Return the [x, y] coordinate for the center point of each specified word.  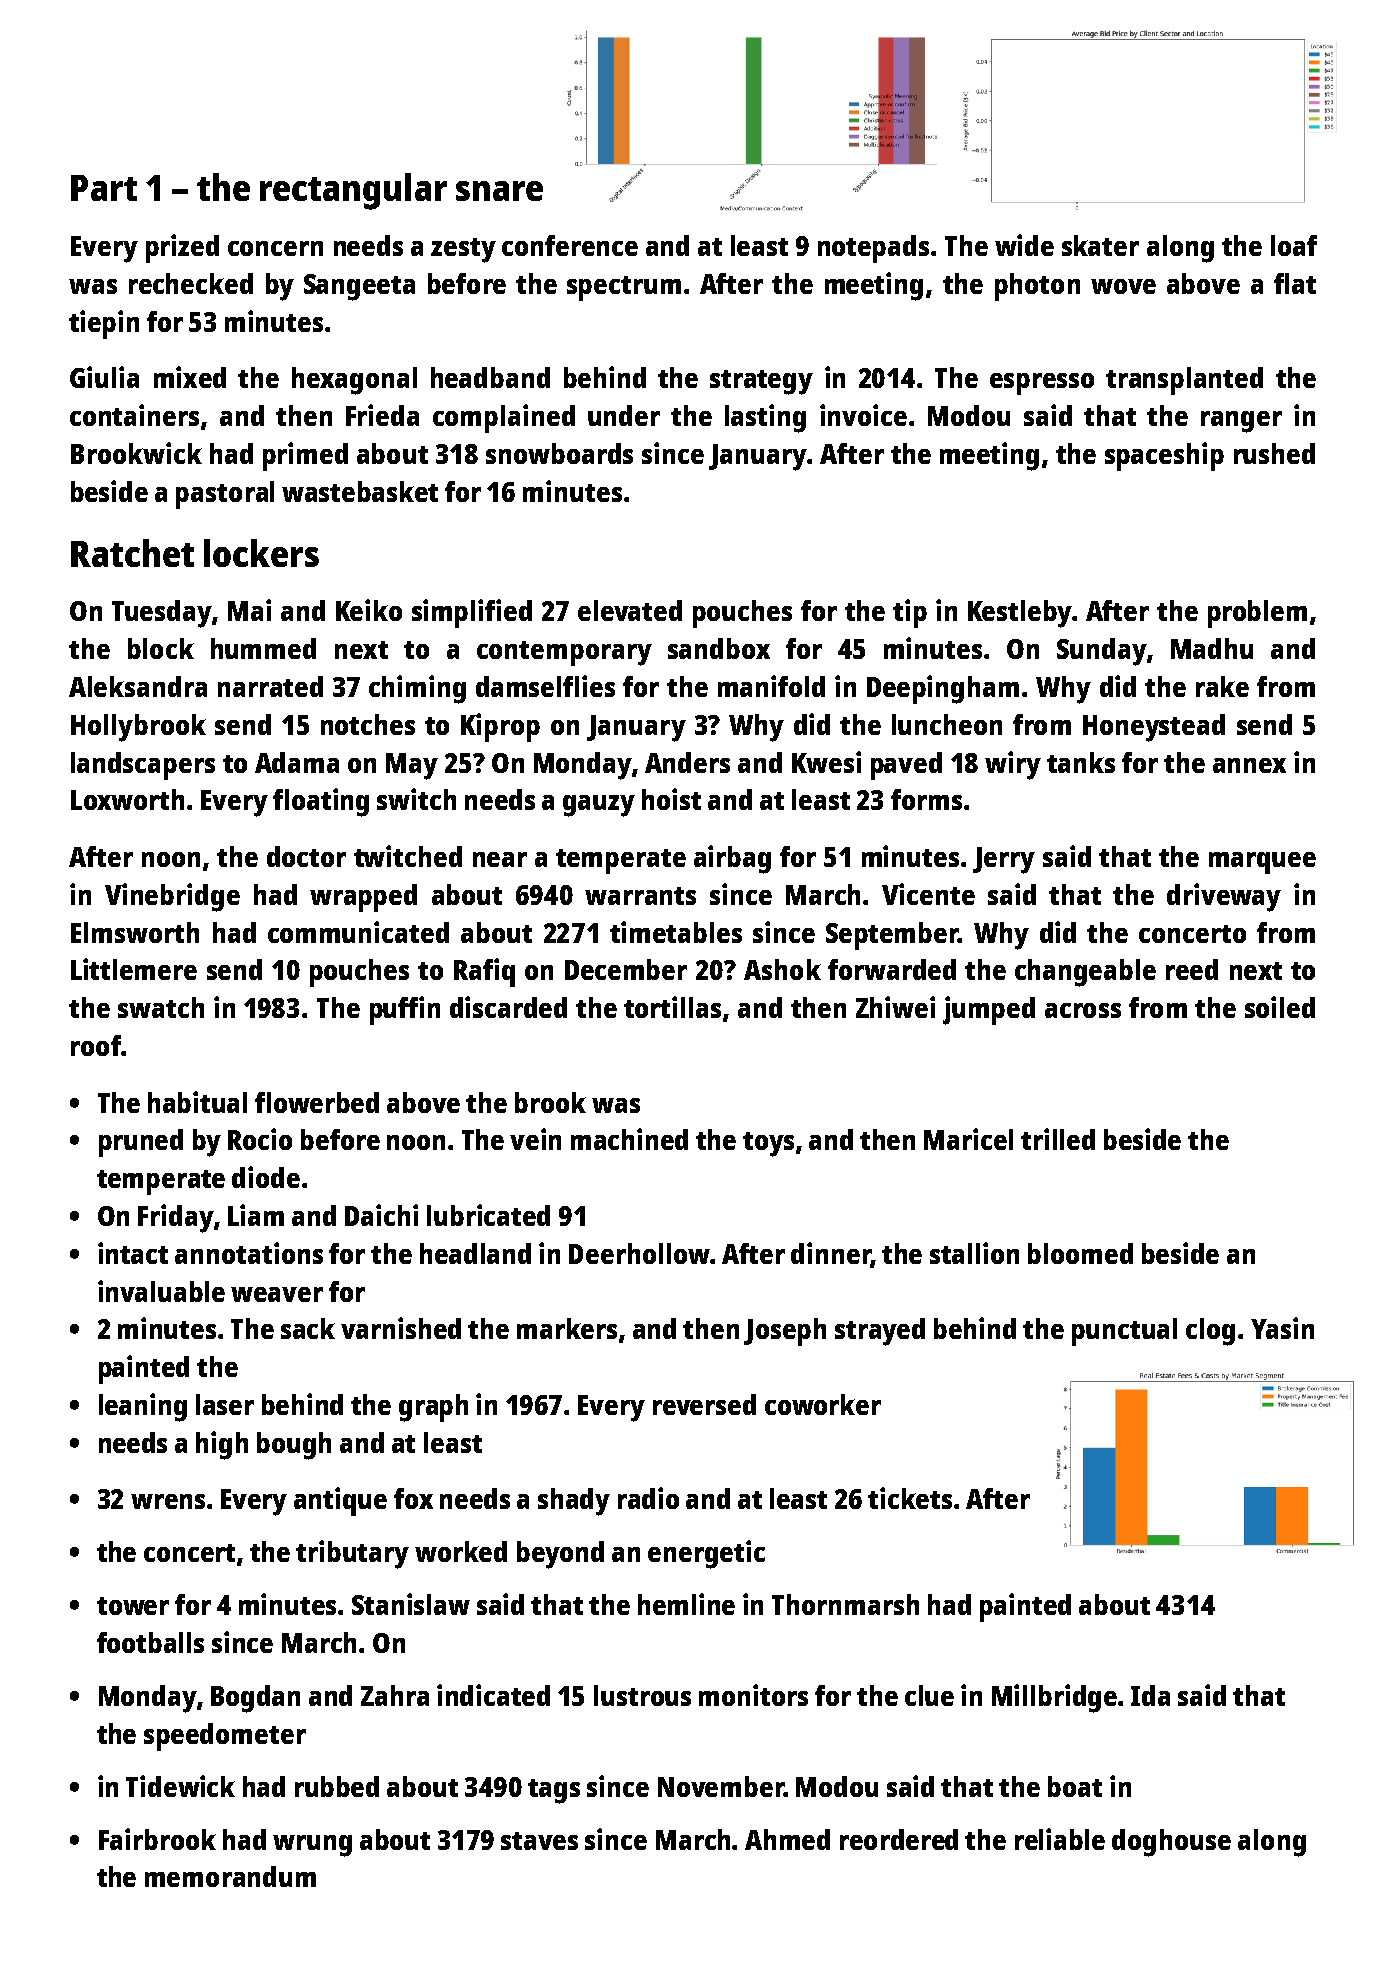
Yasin [1282, 1328]
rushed [1274, 453]
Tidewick [180, 1786]
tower [133, 1606]
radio [648, 1498]
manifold [771, 686]
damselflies [545, 686]
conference [570, 245]
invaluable [161, 1291]
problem [1257, 614]
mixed [190, 377]
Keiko [369, 610]
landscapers [143, 766]
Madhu [1212, 648]
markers [567, 1328]
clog [1210, 1332]
